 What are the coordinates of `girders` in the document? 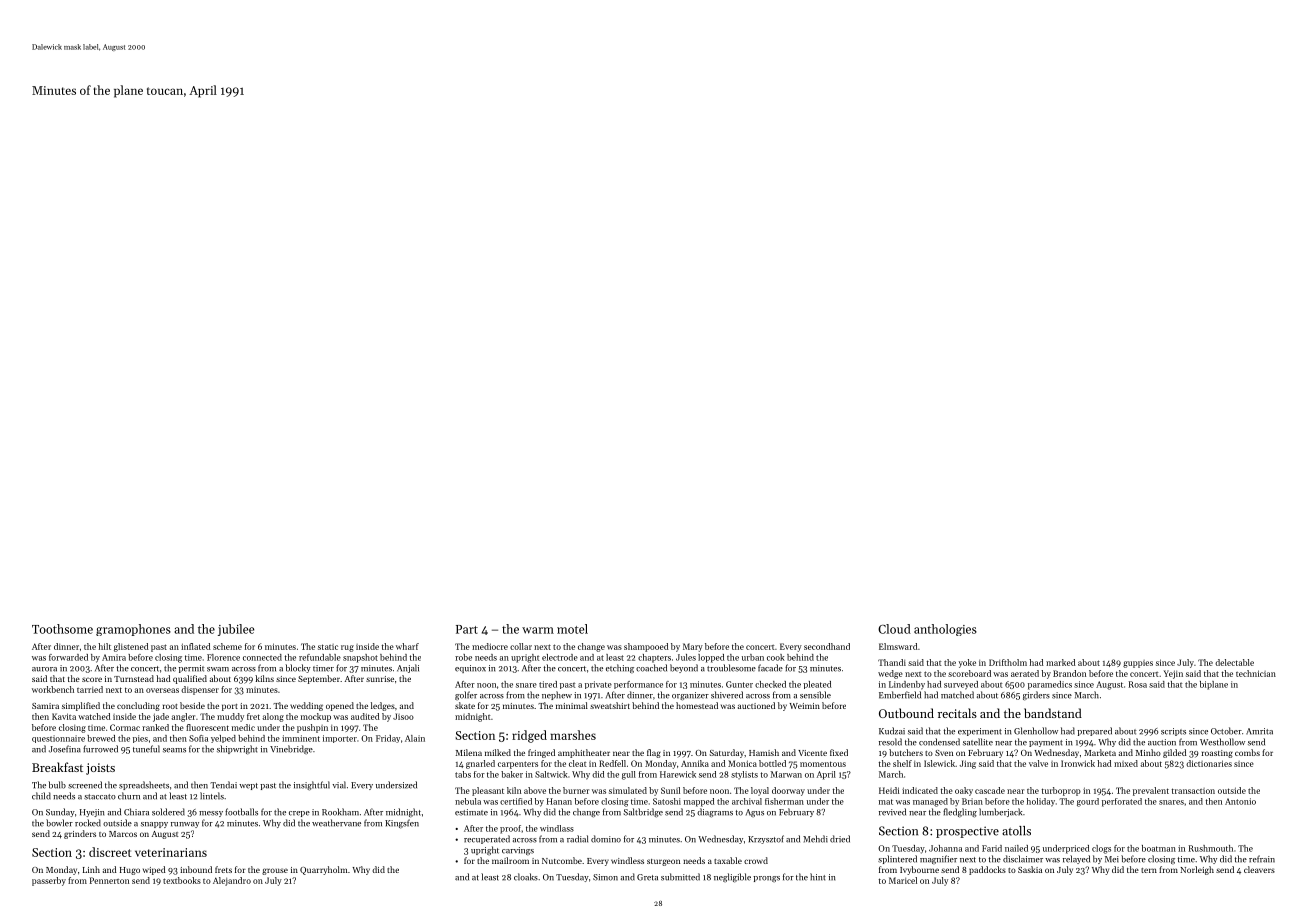 It's located at (1036, 696).
